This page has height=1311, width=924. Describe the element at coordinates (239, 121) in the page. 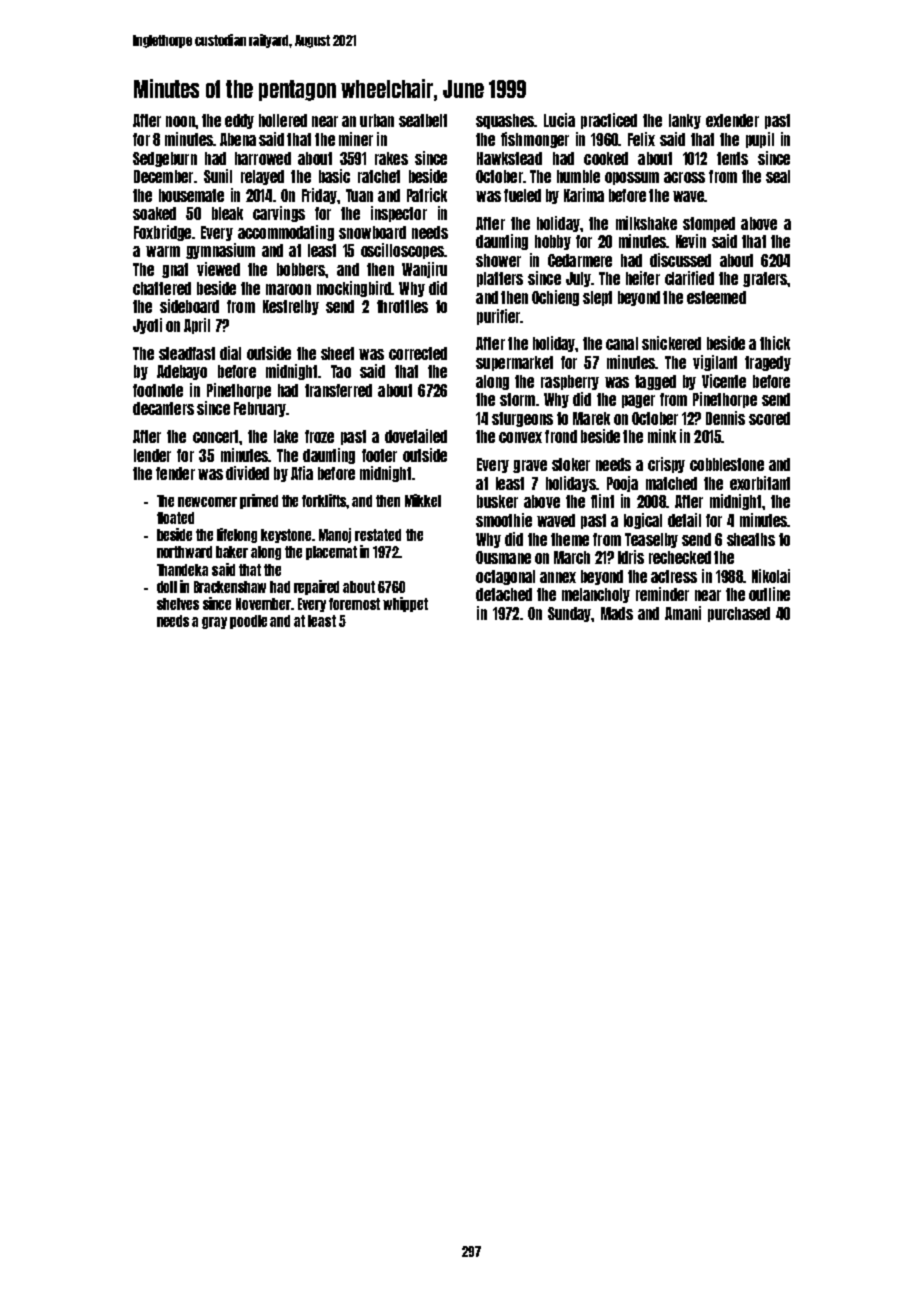

I see `eddy` at that location.
